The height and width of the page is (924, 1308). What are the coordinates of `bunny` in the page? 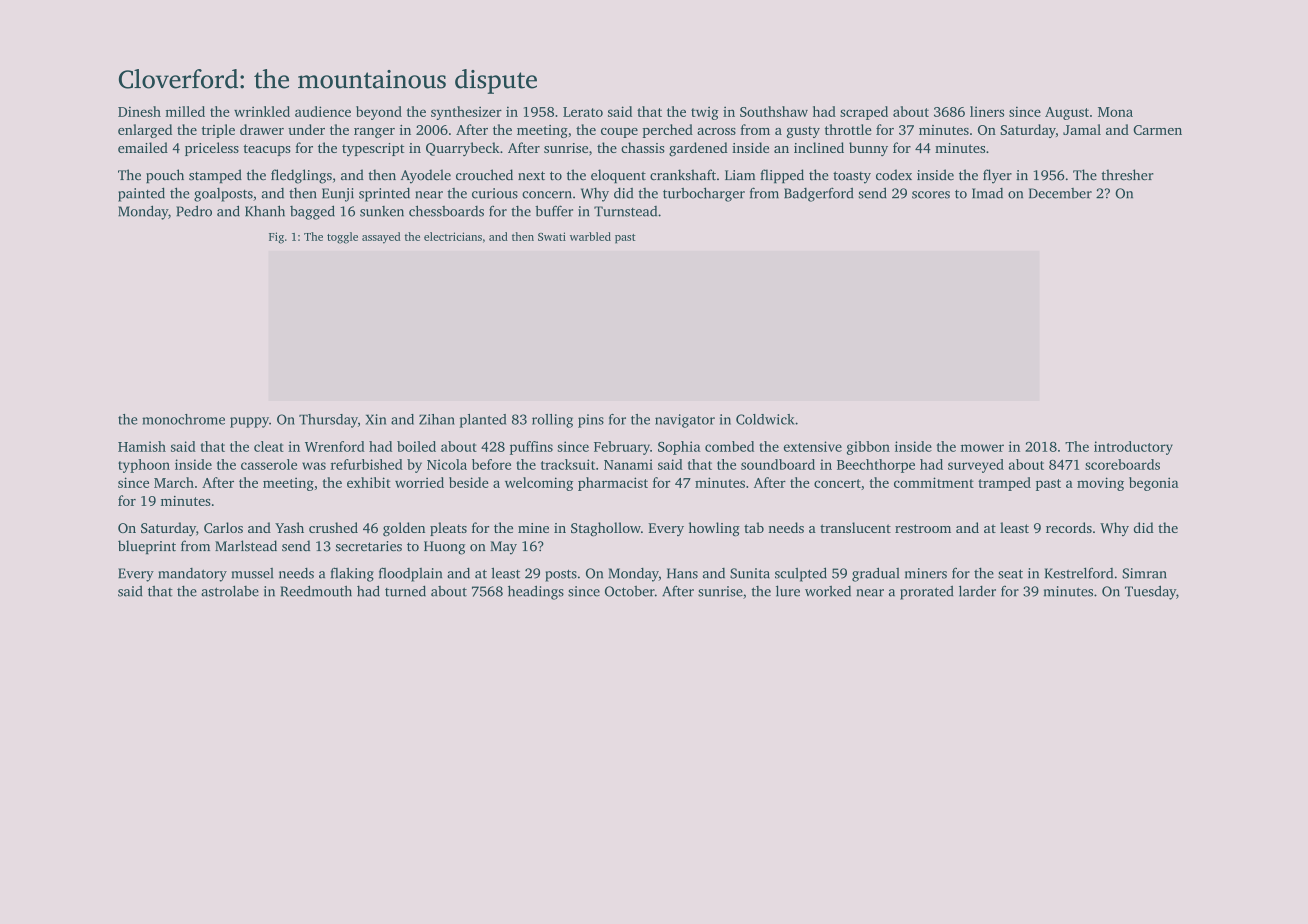 It's located at (868, 149).
